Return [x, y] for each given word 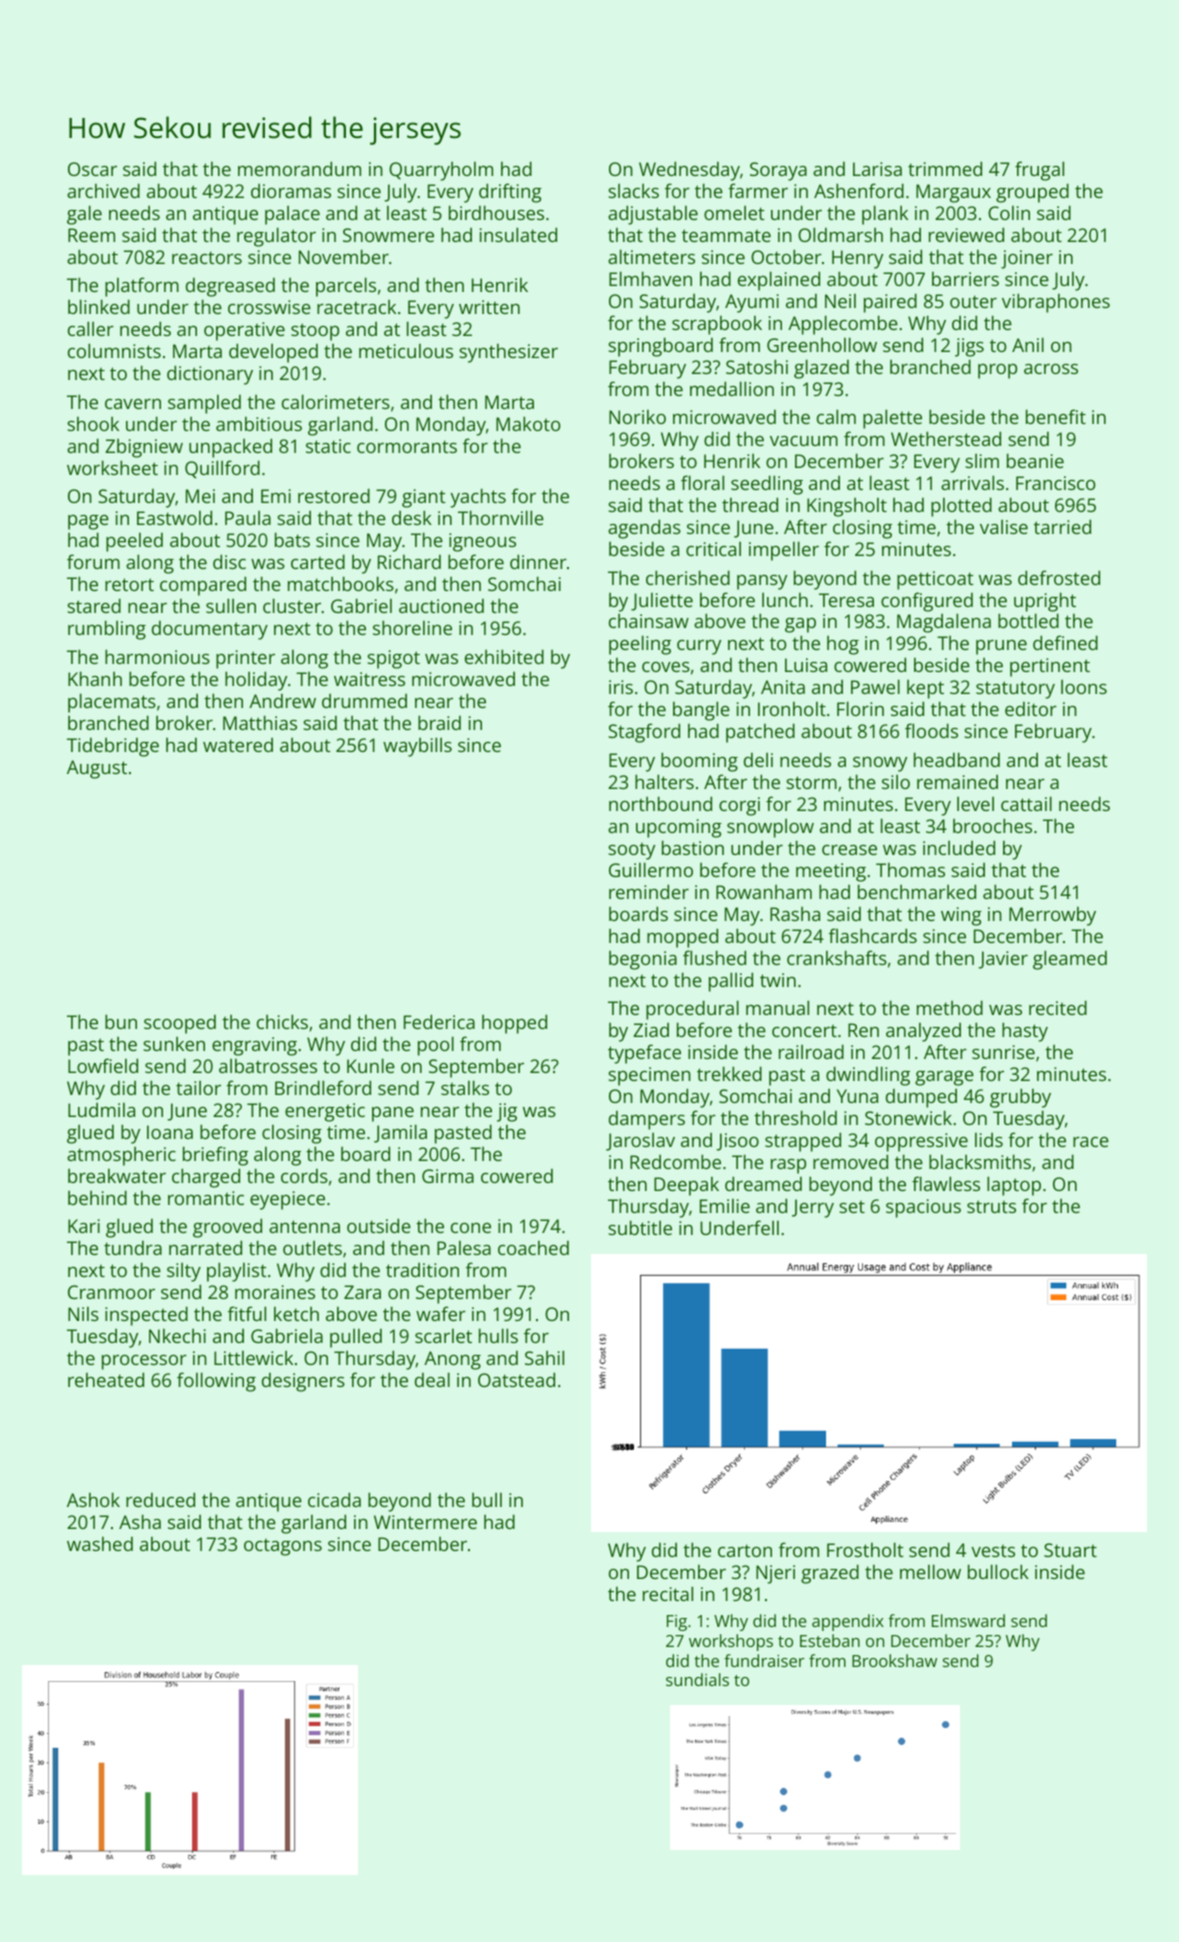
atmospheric [121, 1156]
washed [100, 1544]
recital [668, 1593]
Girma [448, 1176]
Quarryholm [441, 171]
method [950, 1007]
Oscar [92, 169]
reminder [649, 891]
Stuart [1070, 1550]
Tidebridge [113, 747]
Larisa [877, 169]
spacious [923, 1208]
